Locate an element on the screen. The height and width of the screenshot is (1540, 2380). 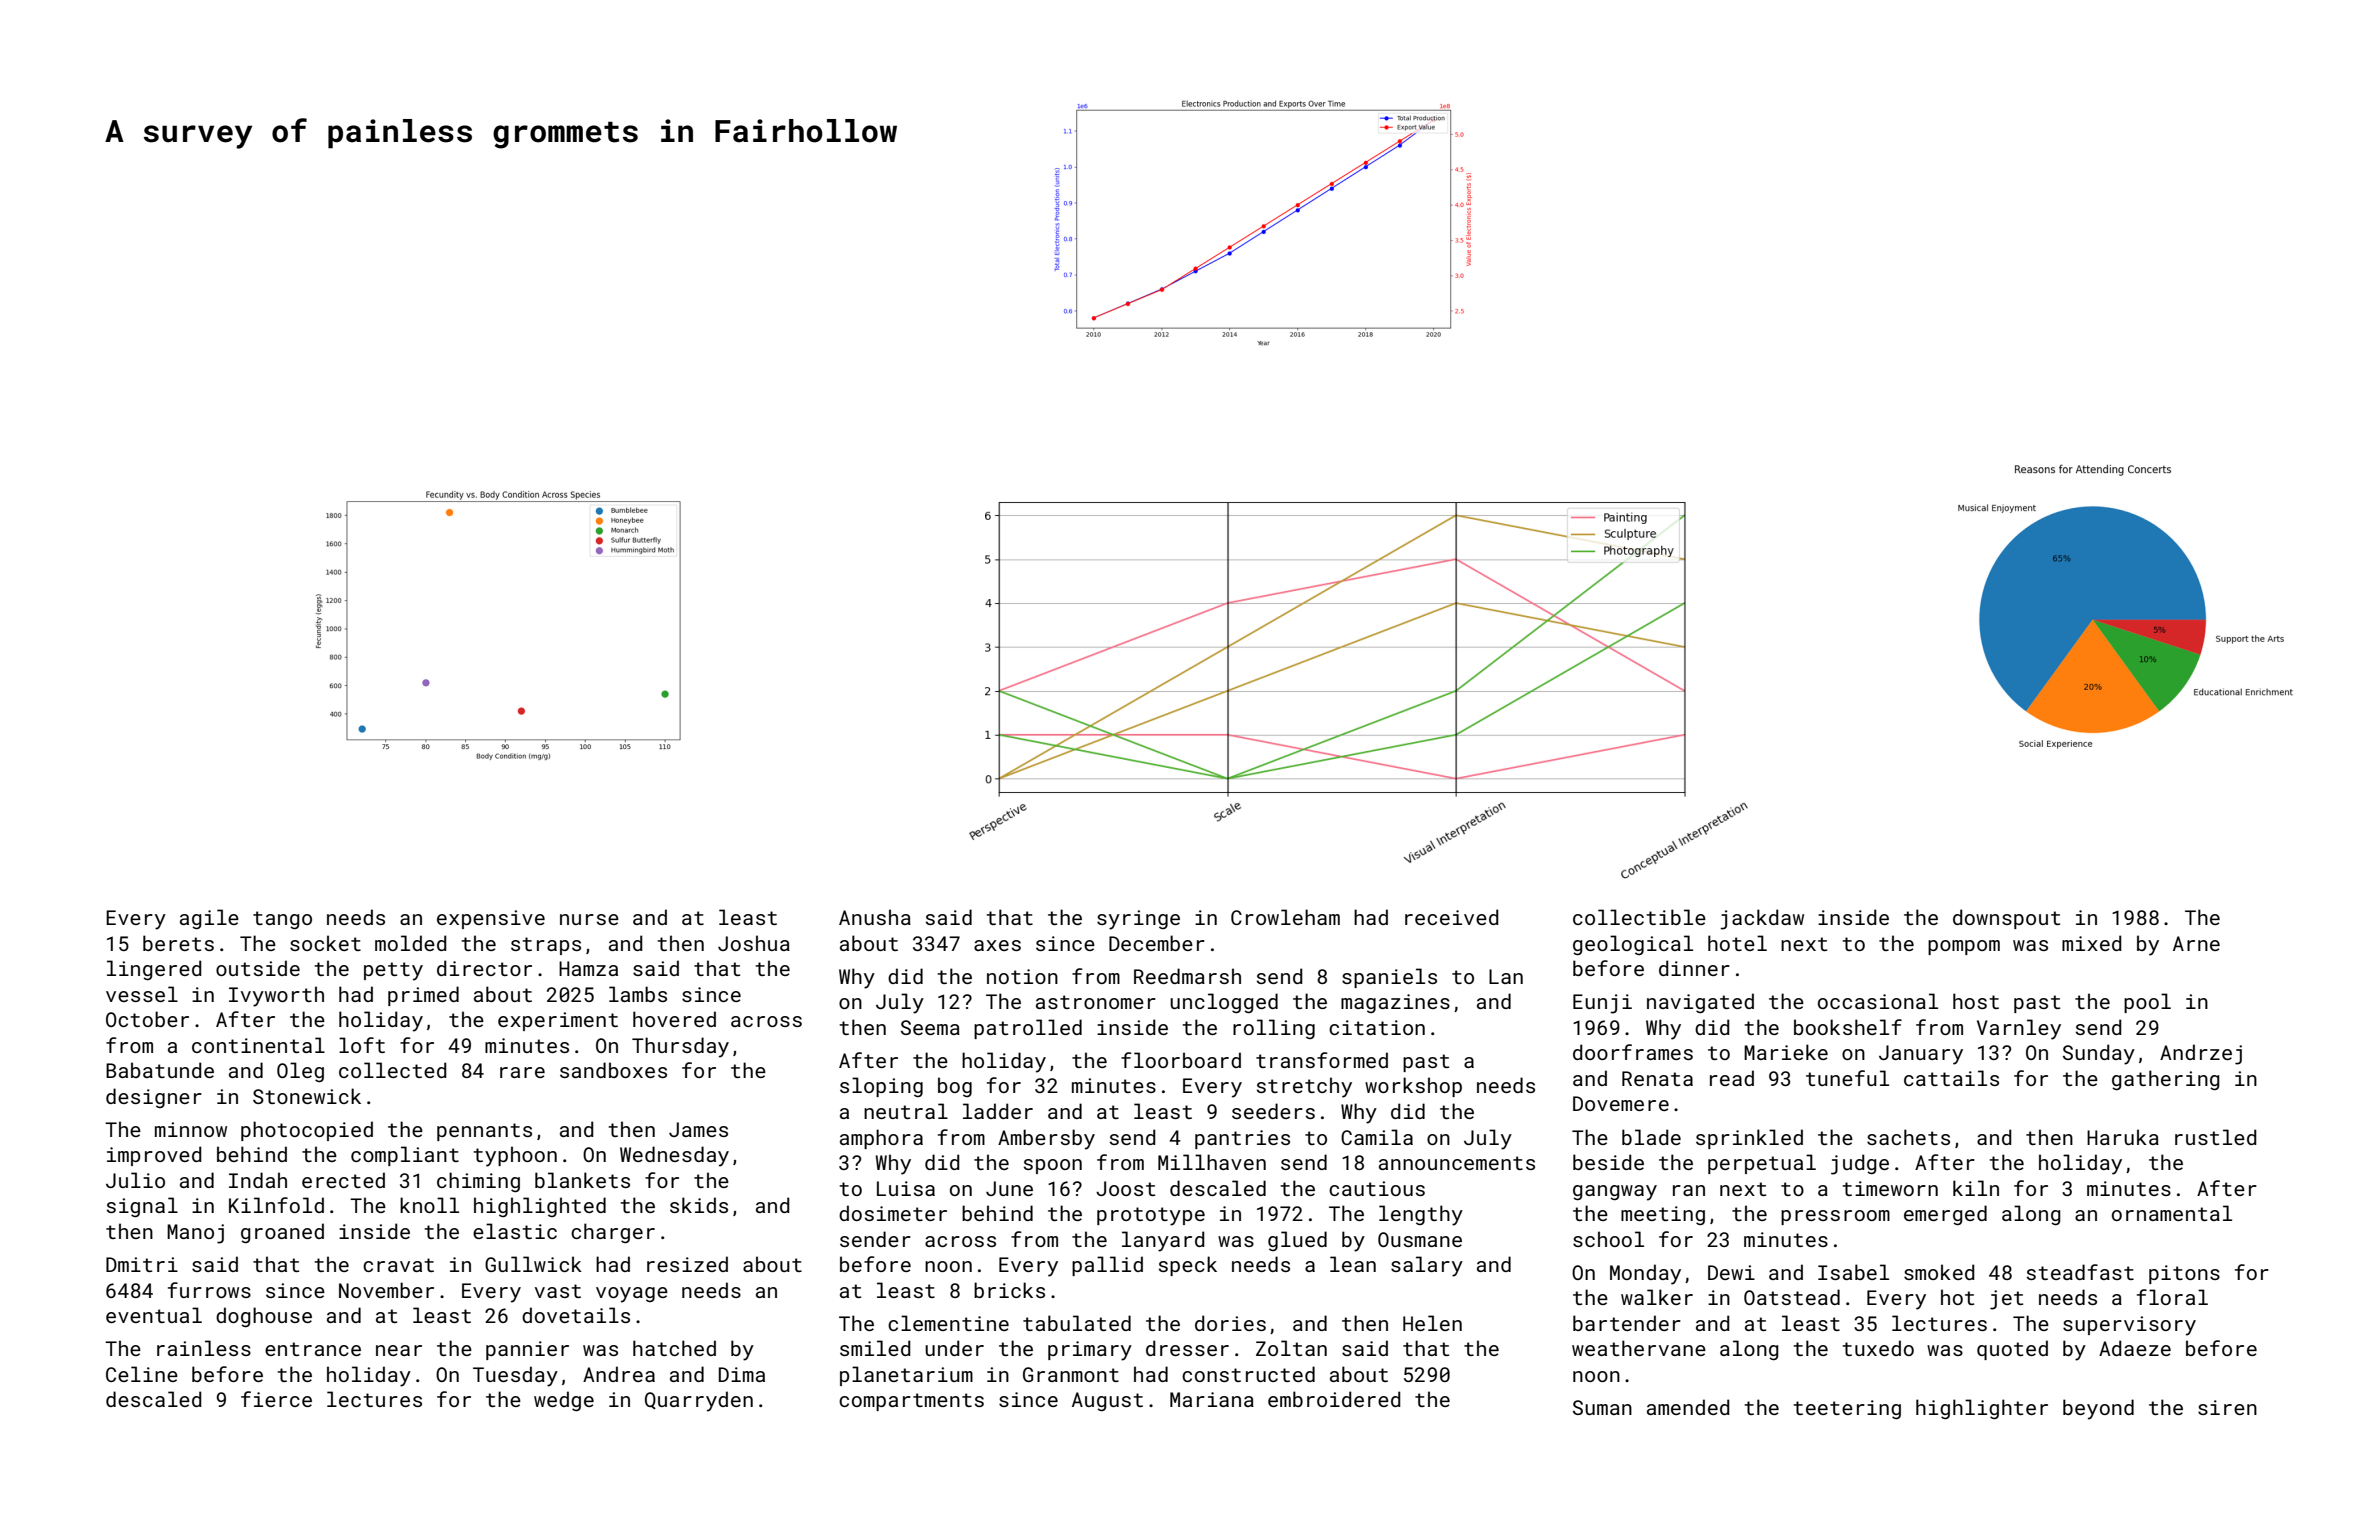
steadfast is located at coordinates (2080, 1272).
